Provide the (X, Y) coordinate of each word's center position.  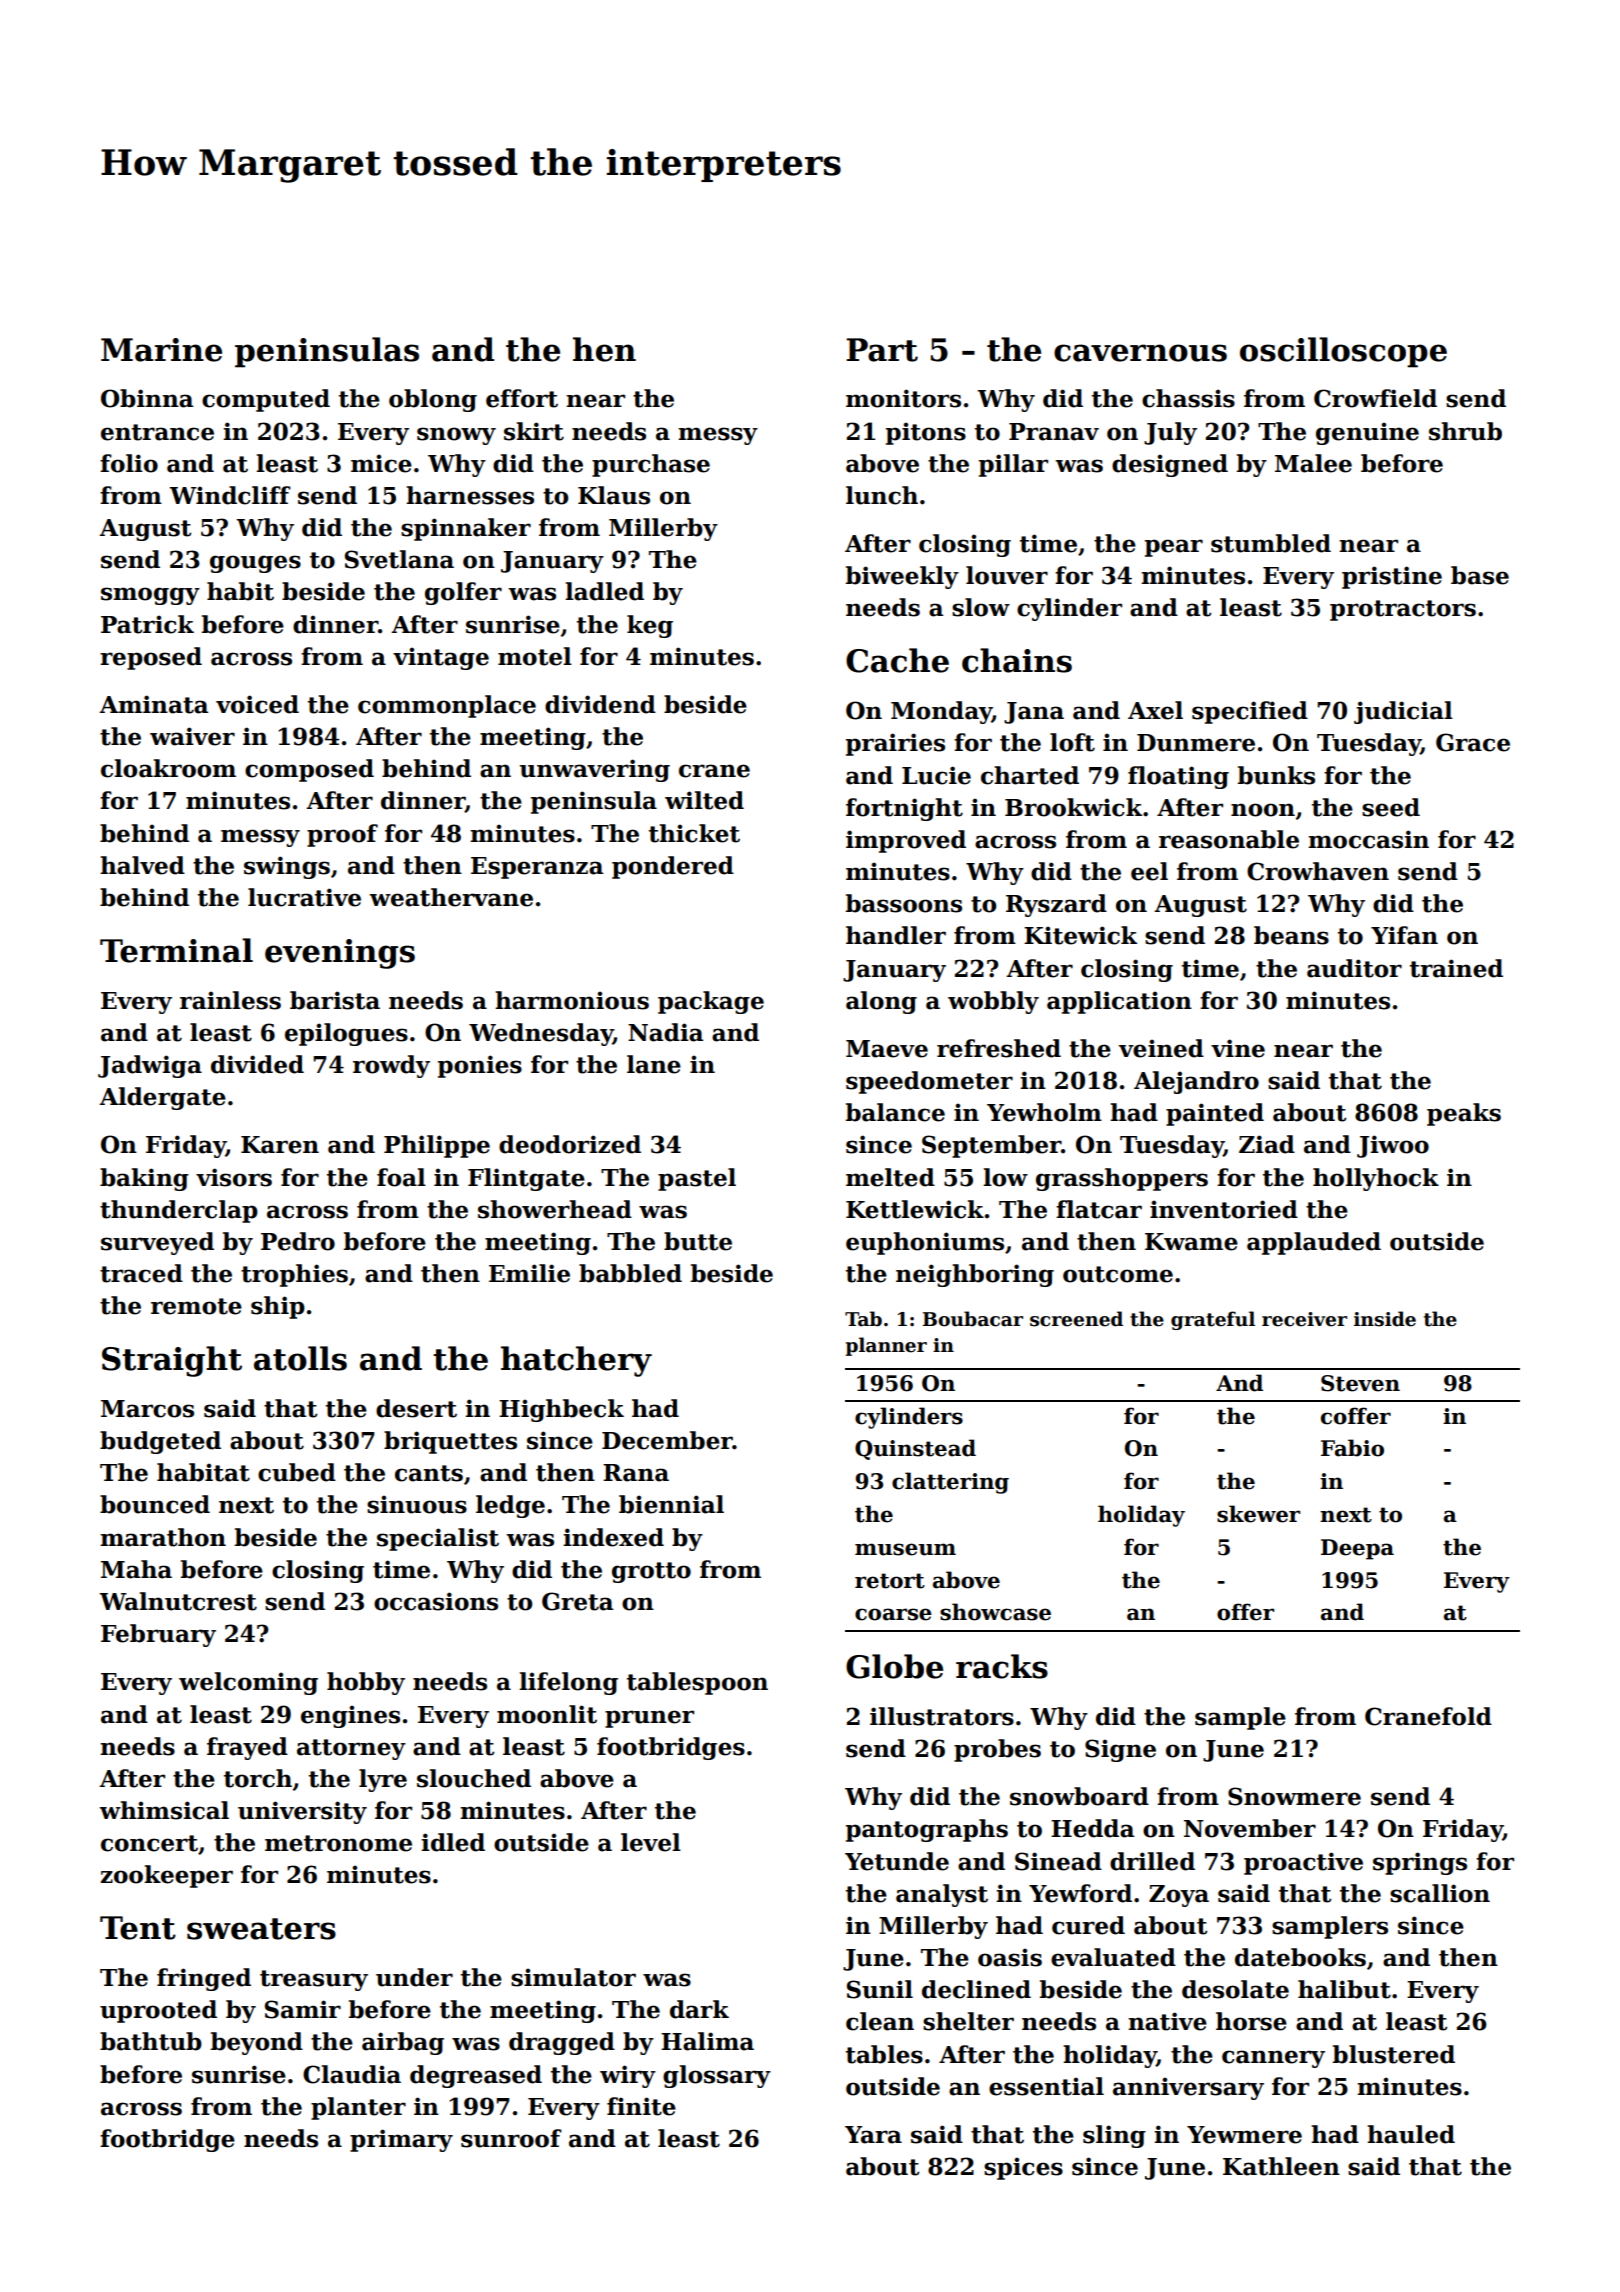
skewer (1258, 1514)
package (711, 1002)
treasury (314, 1980)
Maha (136, 1569)
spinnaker (466, 529)
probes (997, 1750)
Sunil (880, 1989)
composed (309, 770)
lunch (882, 495)
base (1480, 575)
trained (1456, 968)
